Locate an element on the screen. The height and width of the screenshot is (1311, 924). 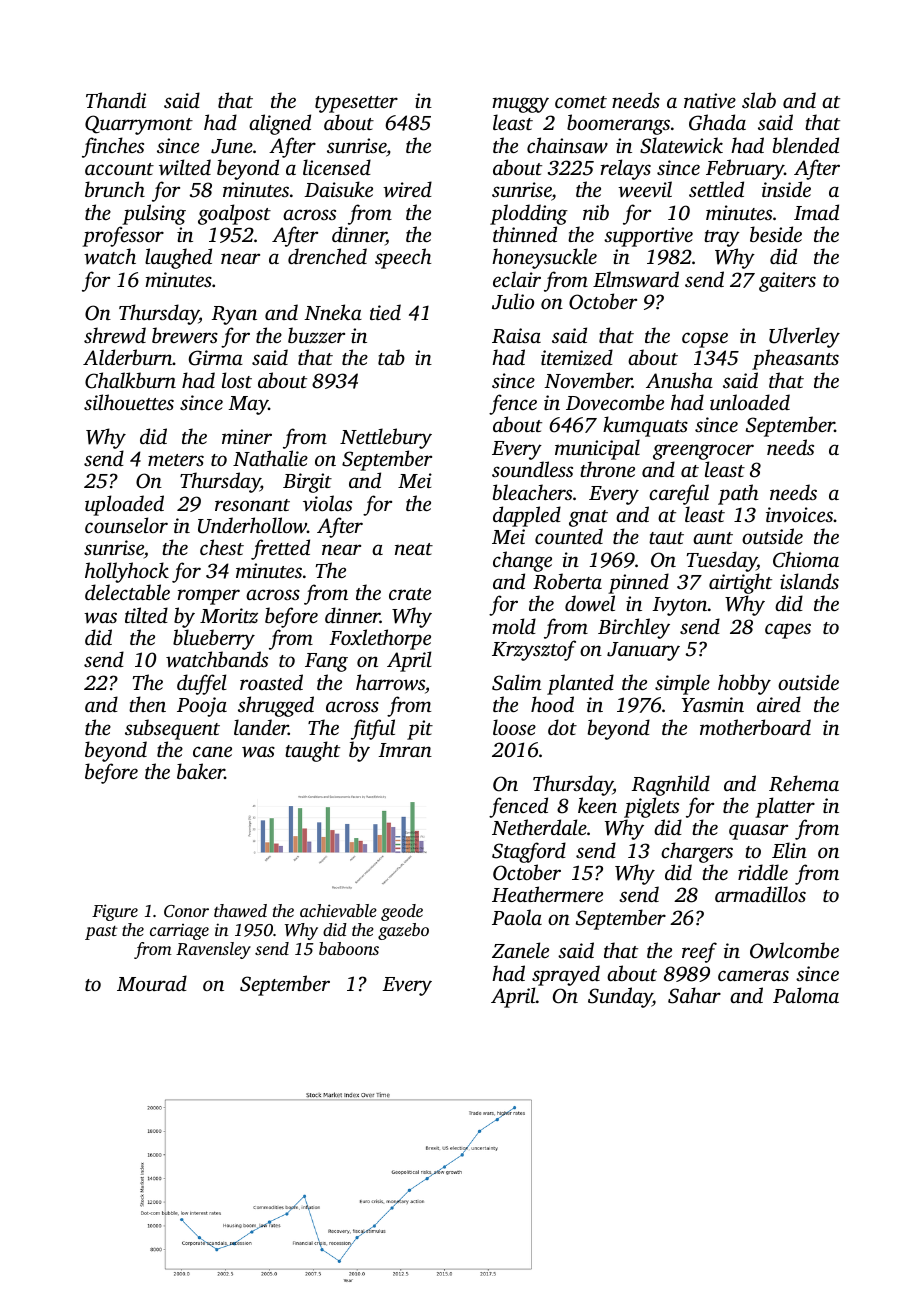
itemized is located at coordinates (577, 357).
